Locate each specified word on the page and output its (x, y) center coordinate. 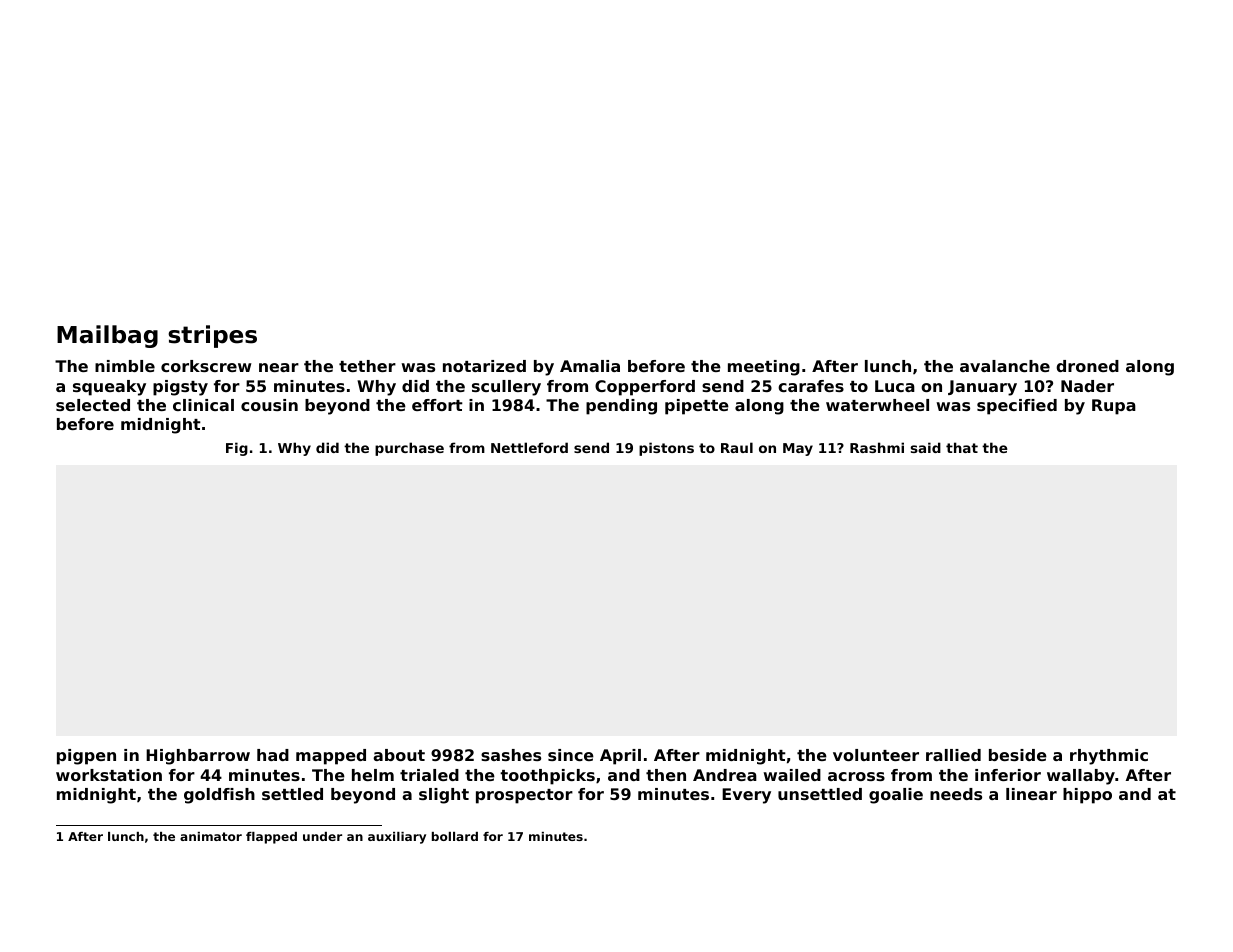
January (982, 388)
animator (211, 836)
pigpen (86, 757)
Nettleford (529, 447)
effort (437, 405)
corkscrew (206, 366)
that (962, 447)
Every (746, 796)
